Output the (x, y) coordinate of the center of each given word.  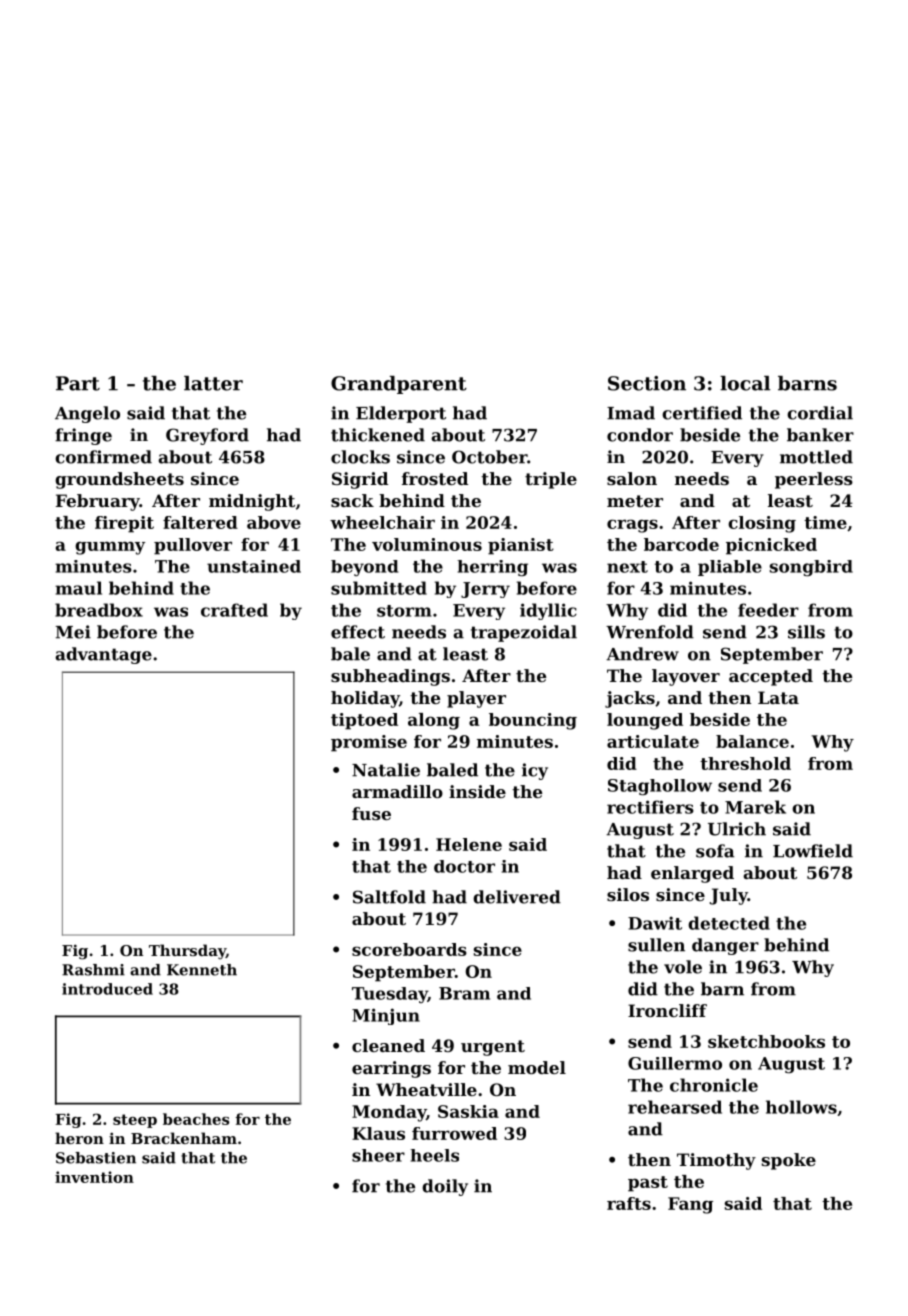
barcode (681, 544)
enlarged (692, 874)
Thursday (187, 952)
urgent (493, 1048)
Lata (778, 697)
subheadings (390, 677)
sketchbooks (766, 1041)
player (476, 699)
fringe (83, 436)
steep (135, 1121)
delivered (517, 897)
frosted (435, 478)
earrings (391, 1069)
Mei (73, 632)
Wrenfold (650, 632)
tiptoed (364, 721)
